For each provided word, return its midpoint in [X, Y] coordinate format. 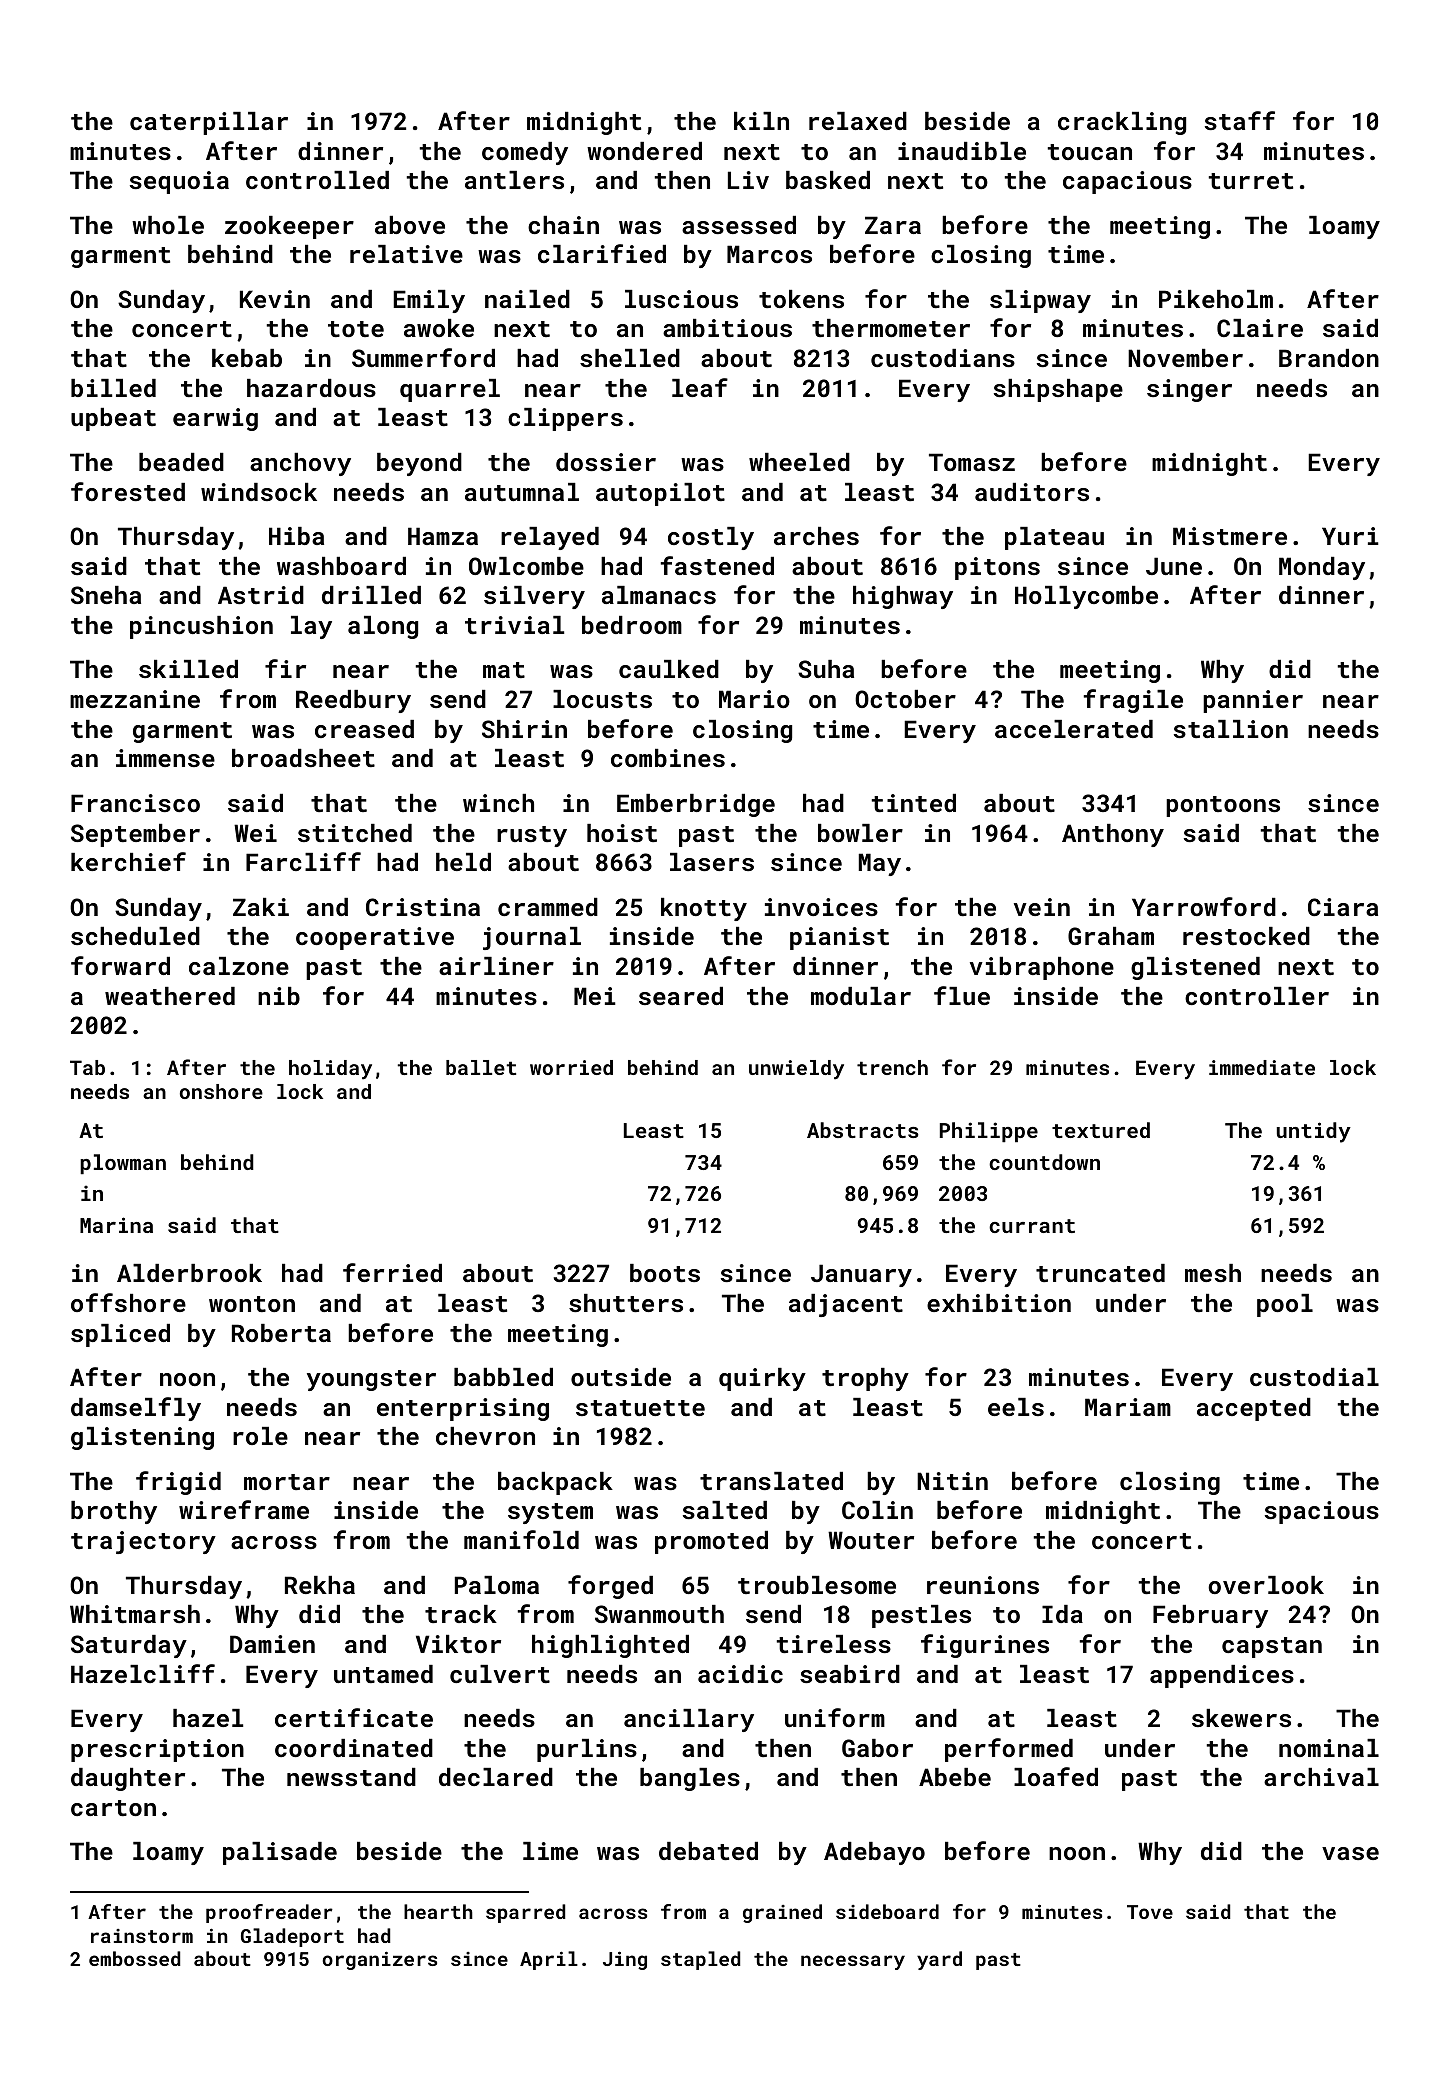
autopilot [660, 494]
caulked [669, 669]
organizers [379, 1960]
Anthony [1113, 835]
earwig [215, 419]
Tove [1150, 1912]
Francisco [135, 803]
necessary [853, 1962]
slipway [1040, 301]
